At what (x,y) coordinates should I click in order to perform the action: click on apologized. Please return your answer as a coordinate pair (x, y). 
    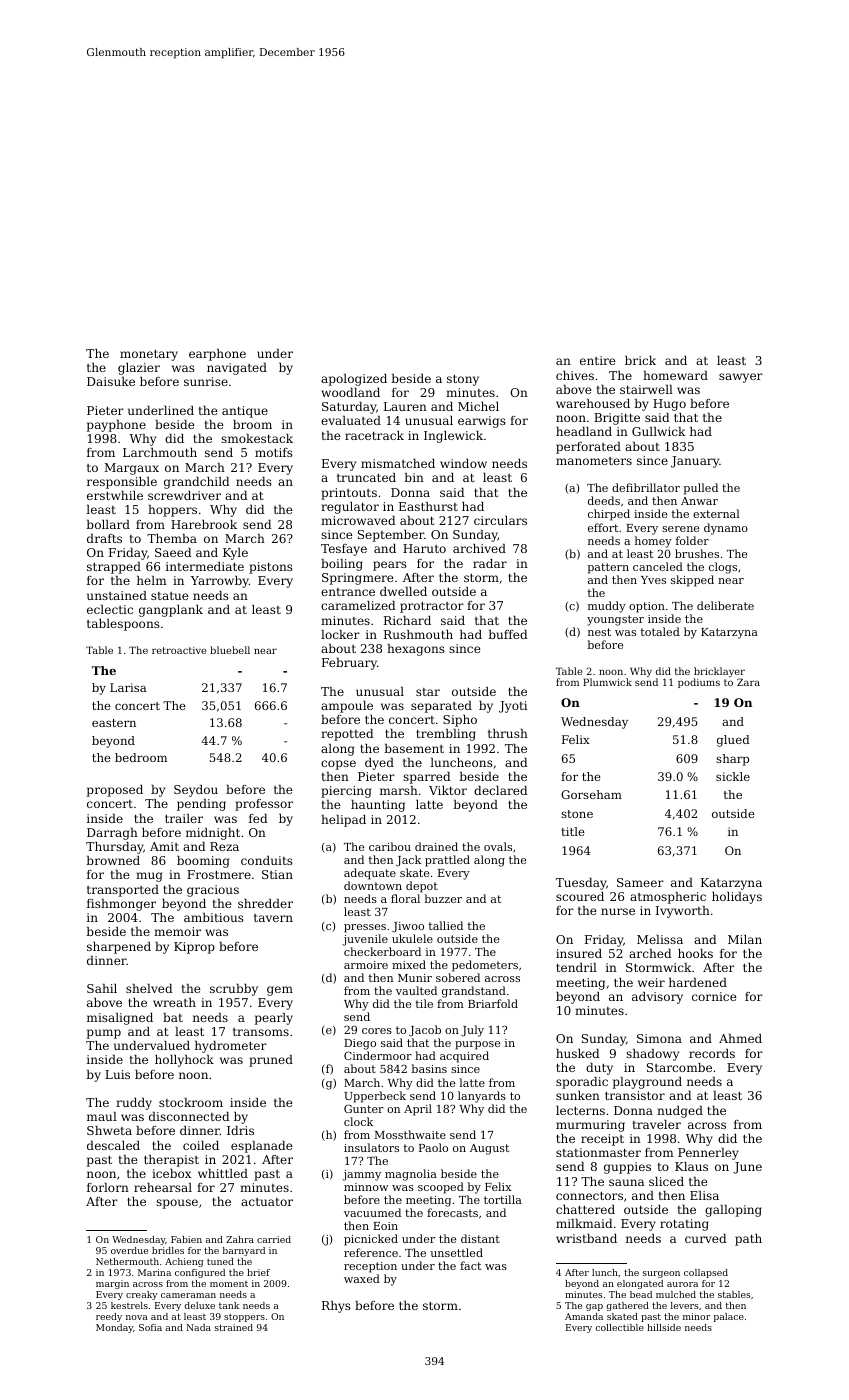
    Looking at the image, I should click on (354, 380).
